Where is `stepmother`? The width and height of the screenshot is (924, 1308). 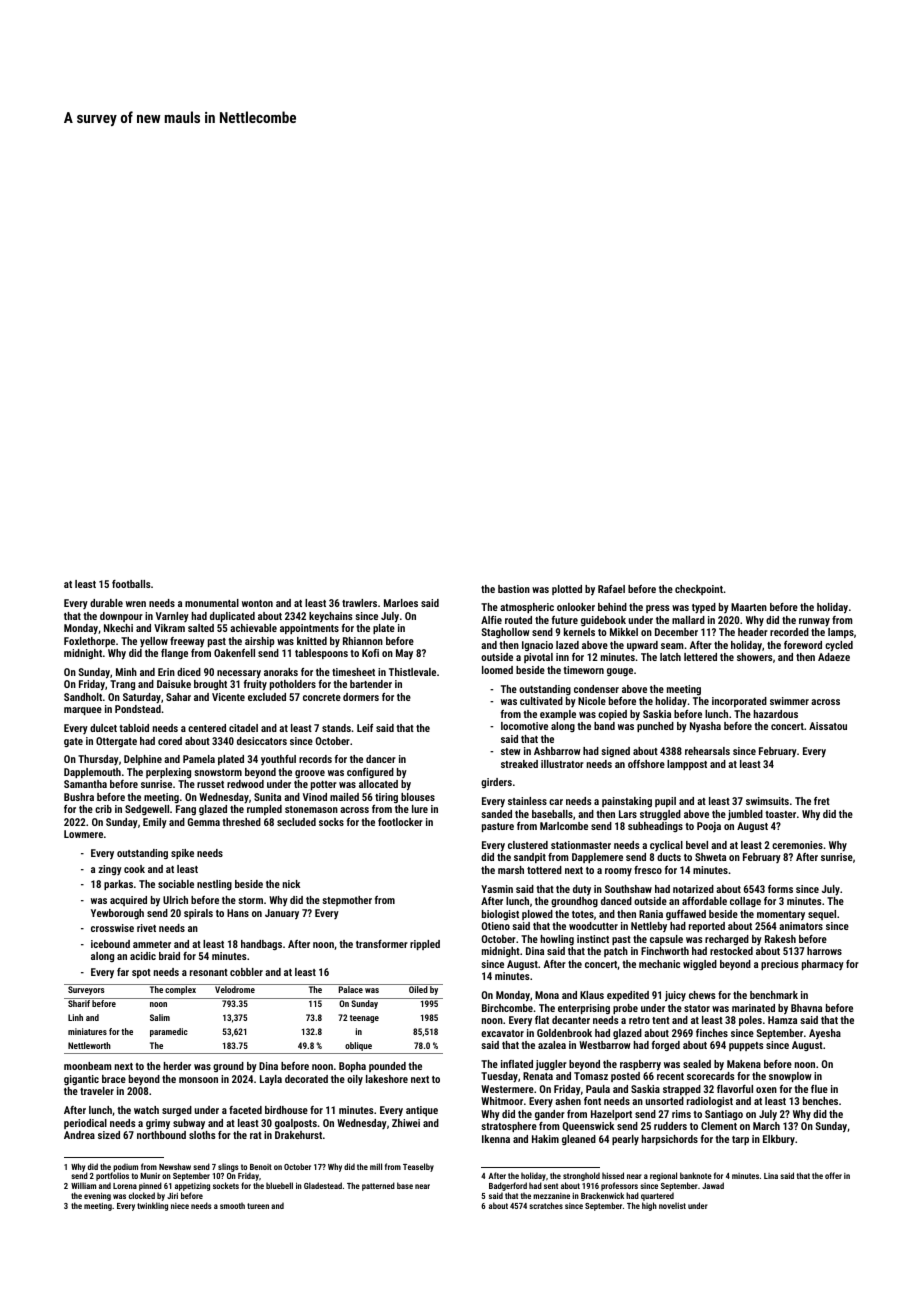
stepmother is located at coordinates (347, 901).
